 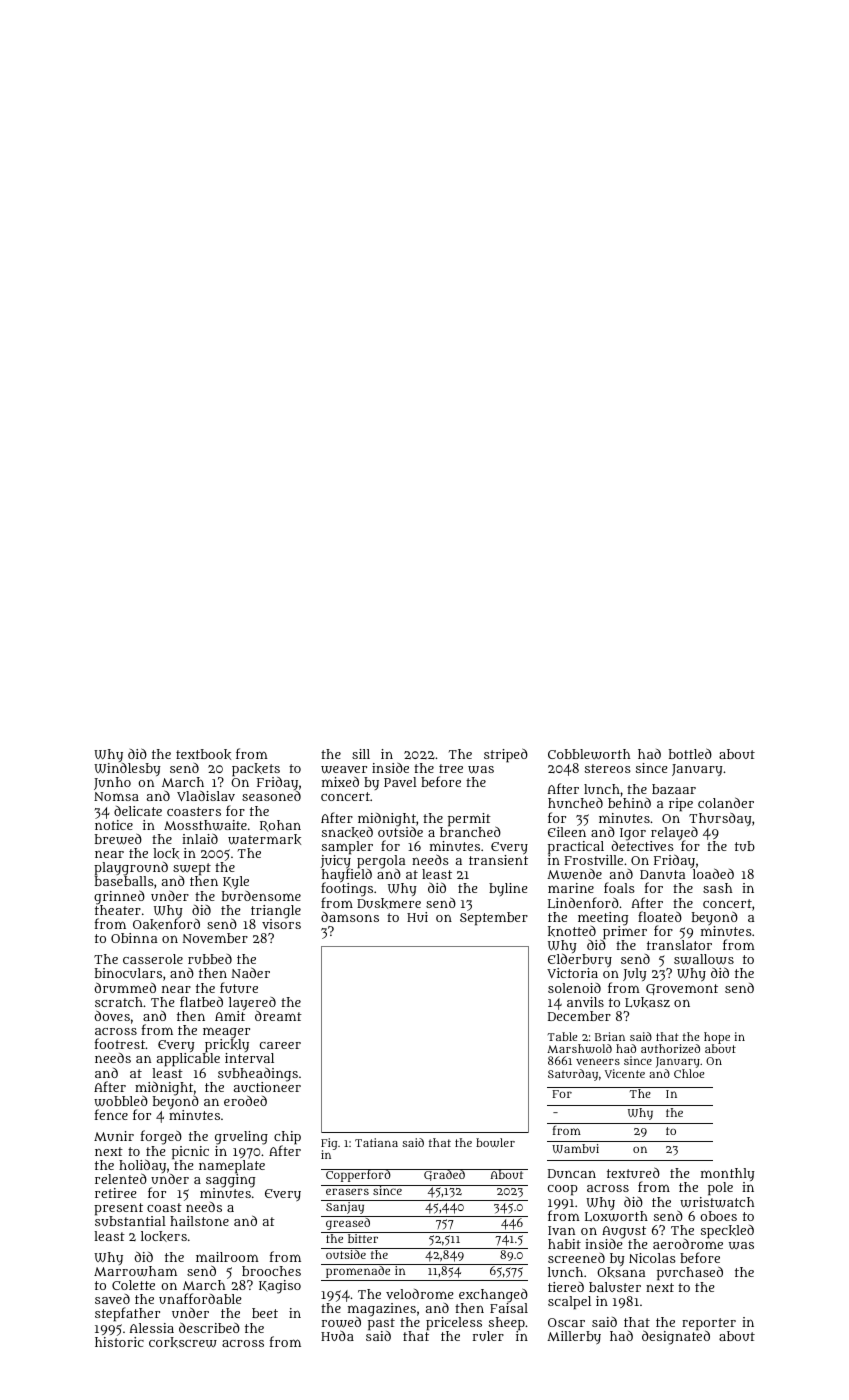 What do you see at coordinates (127, 769) in the screenshot?
I see `Windlesby` at bounding box center [127, 769].
